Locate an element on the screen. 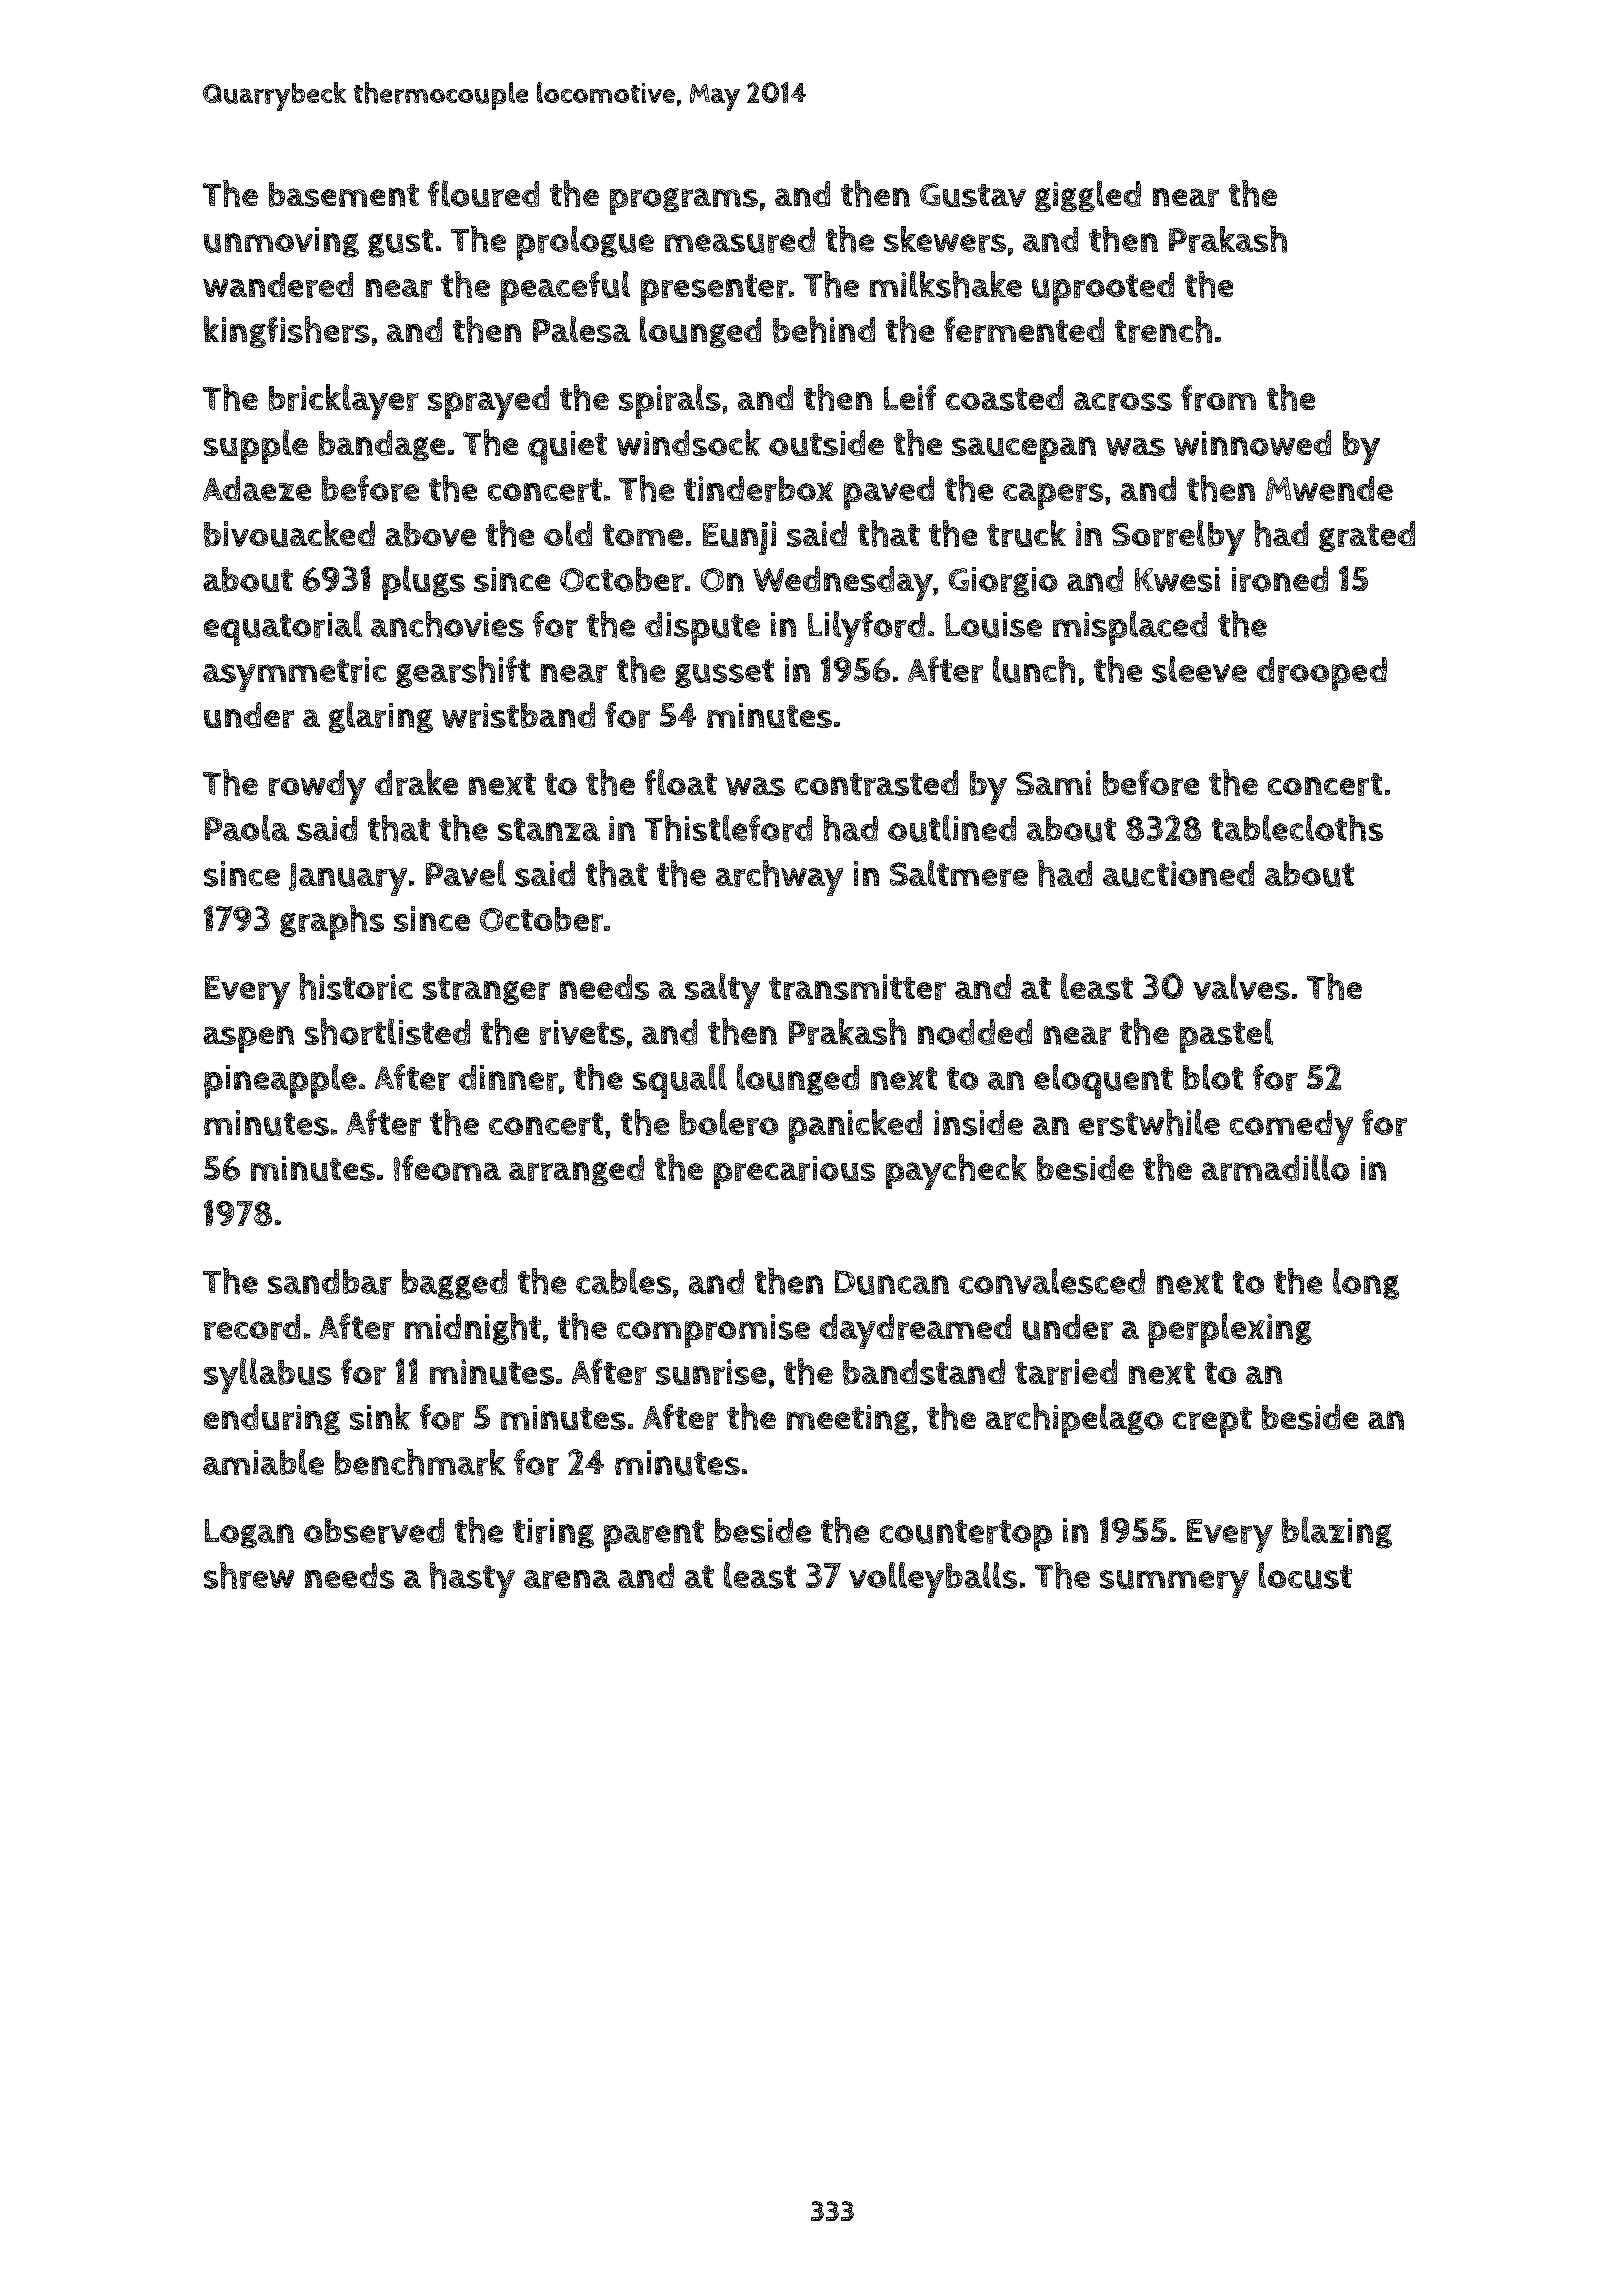 The width and height of the screenshot is (1620, 2292). prologue is located at coordinates (585, 243).
